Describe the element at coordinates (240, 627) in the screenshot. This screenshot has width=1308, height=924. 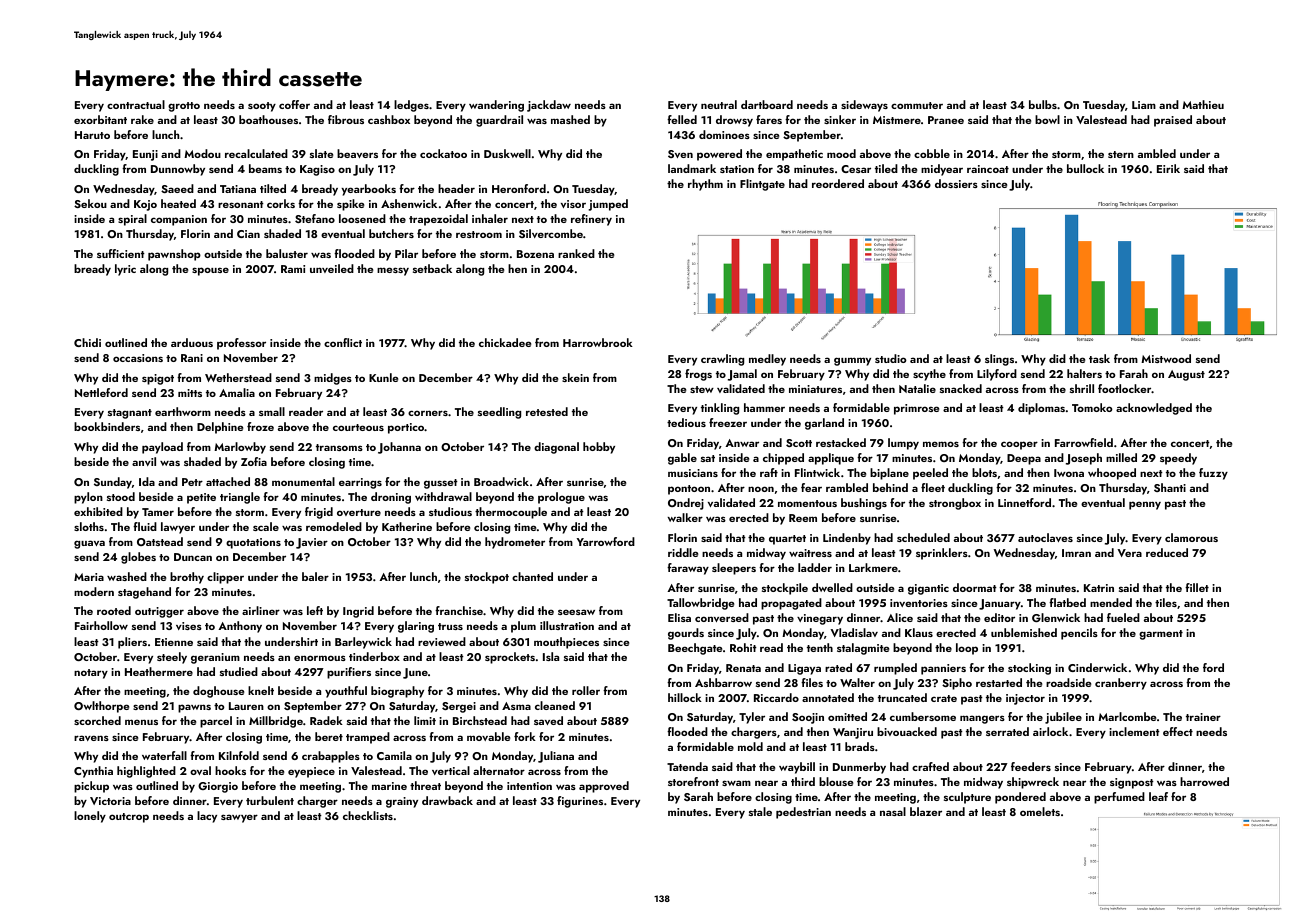
I see `Anthony` at that location.
